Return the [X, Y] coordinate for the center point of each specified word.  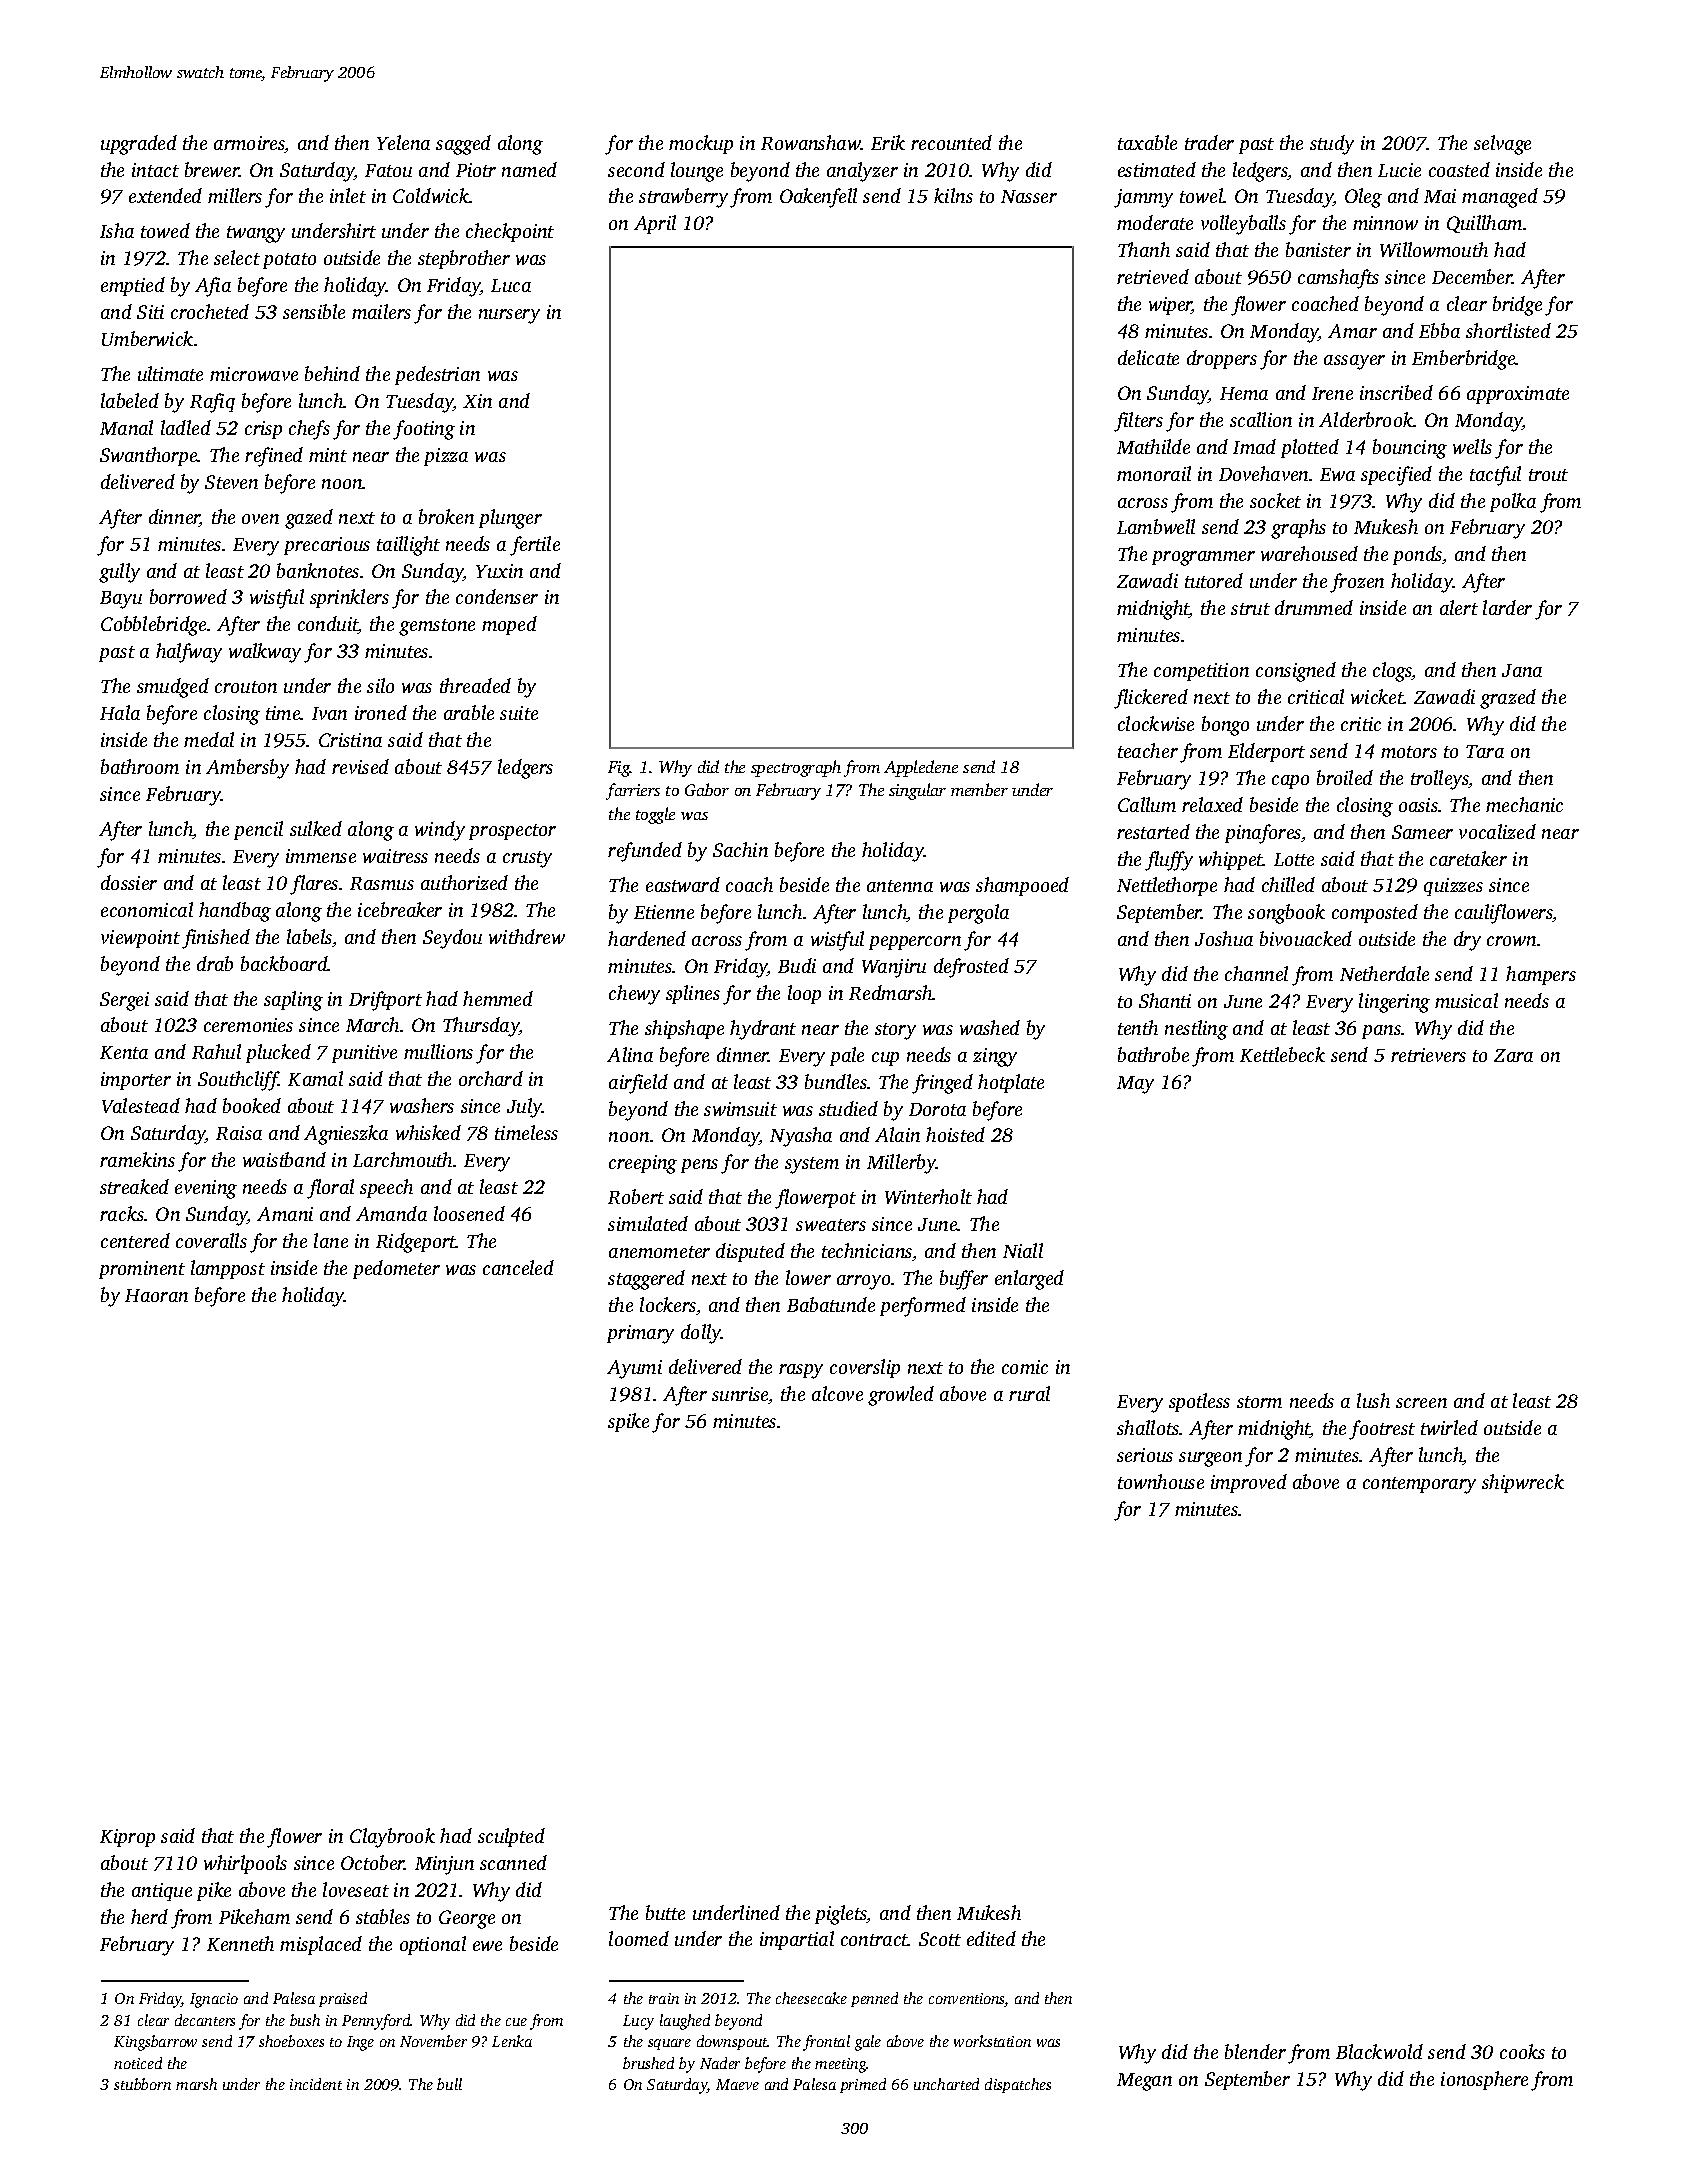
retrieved [1153, 276]
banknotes [318, 570]
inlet [348, 195]
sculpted [511, 1837]
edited [991, 1938]
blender [1255, 2051]
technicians [867, 1250]
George [467, 1919]
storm [1259, 1402]
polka [1513, 502]
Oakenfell [818, 198]
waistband [284, 1159]
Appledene [921, 768]
